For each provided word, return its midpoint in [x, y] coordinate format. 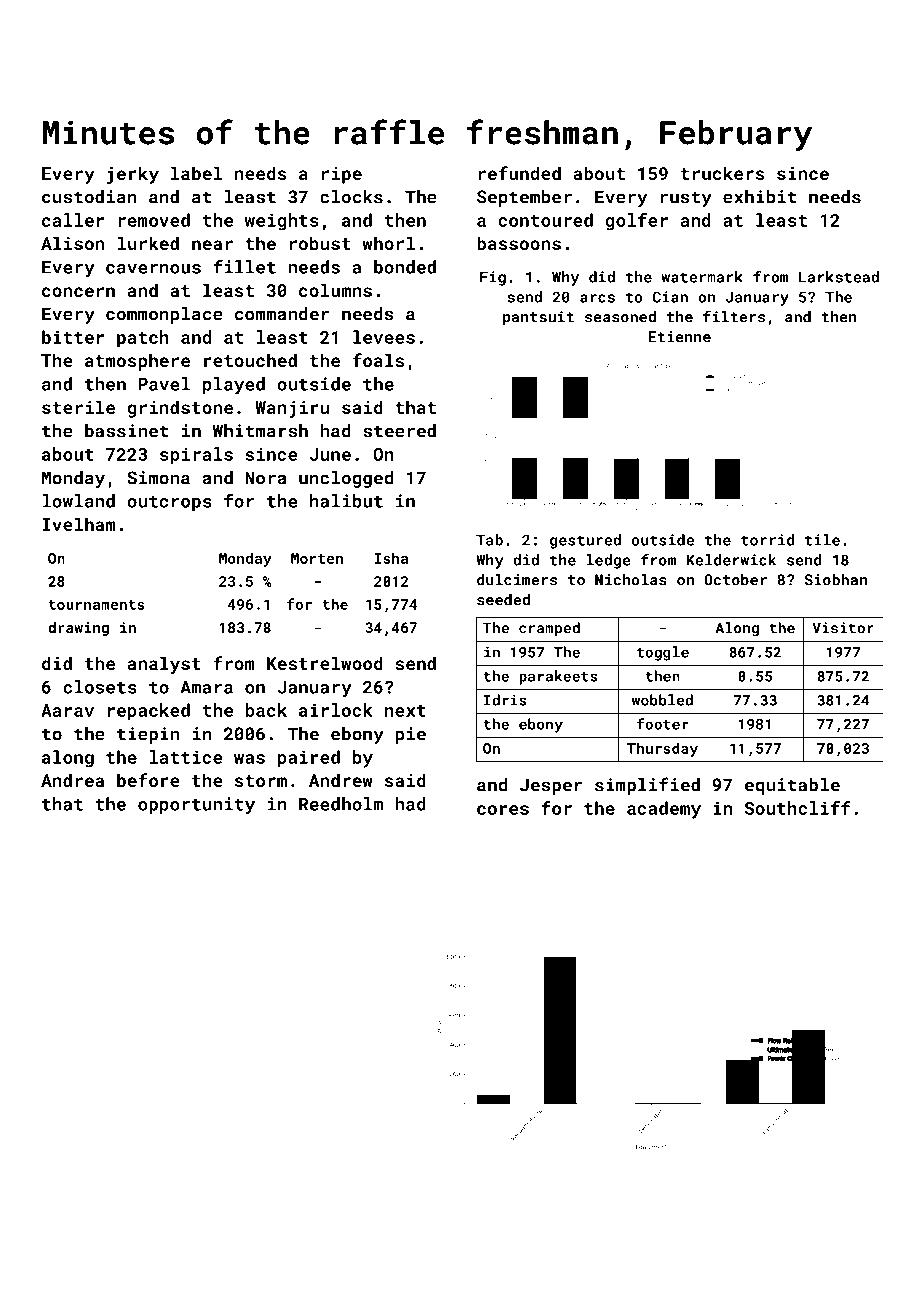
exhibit [760, 197]
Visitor [843, 628]
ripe [342, 175]
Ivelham [78, 524]
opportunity [196, 806]
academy [664, 810]
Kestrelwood [325, 663]
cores [503, 810]
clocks [351, 197]
